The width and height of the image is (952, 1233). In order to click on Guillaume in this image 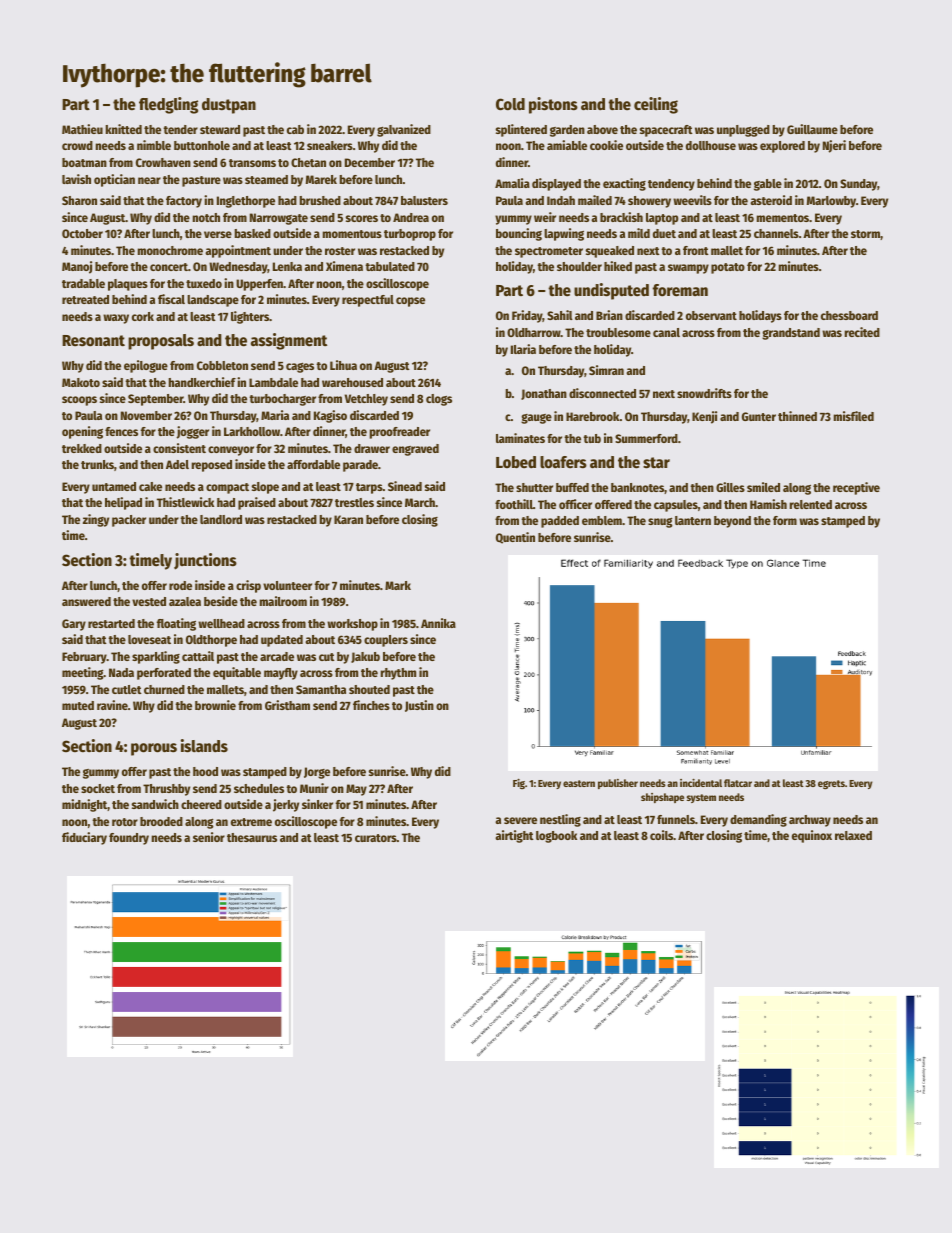, I will do `click(812, 129)`.
